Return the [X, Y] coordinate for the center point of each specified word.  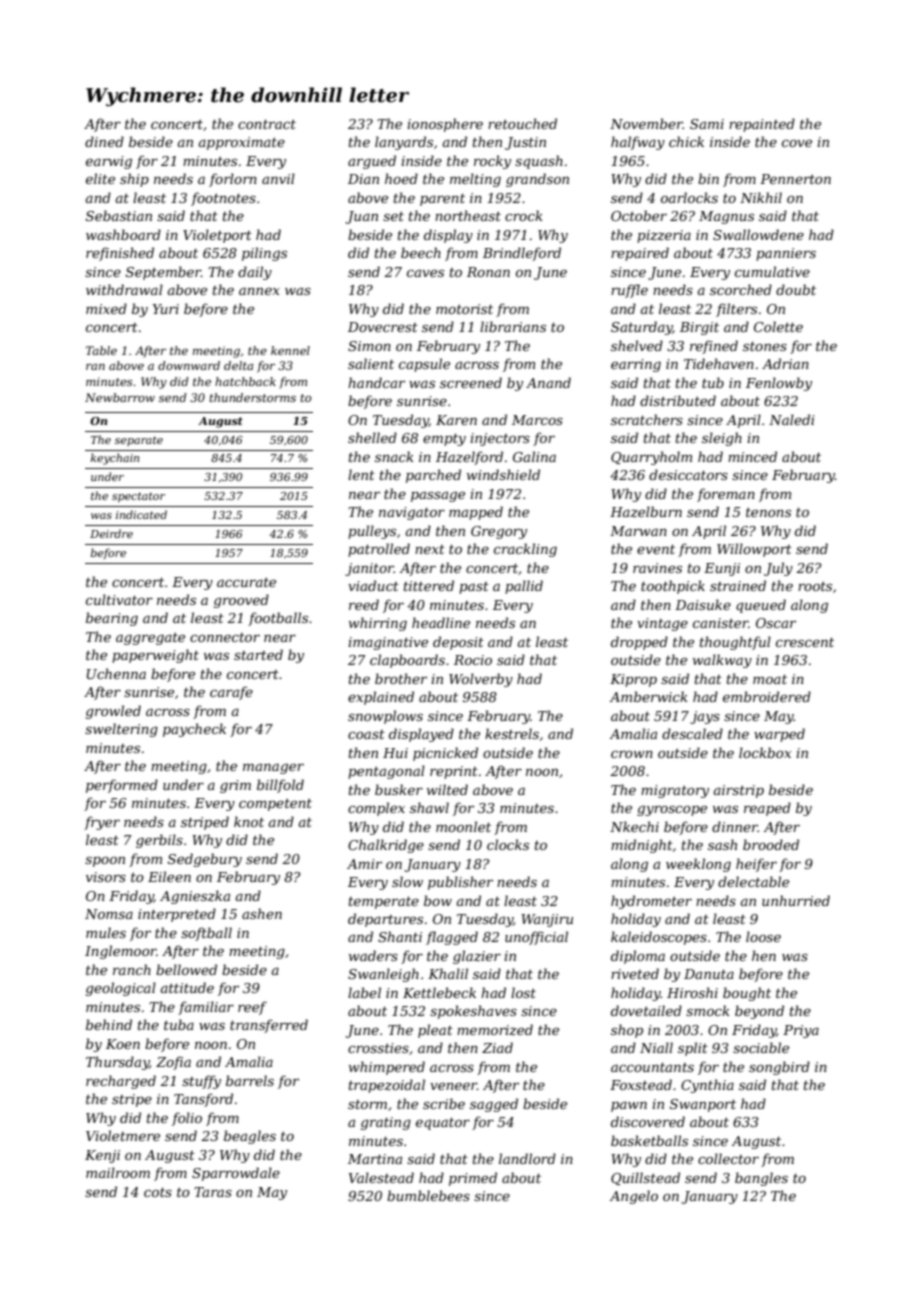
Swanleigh [383, 975]
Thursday [117, 1063]
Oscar [776, 623]
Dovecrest [383, 327]
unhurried [796, 900]
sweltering [121, 730]
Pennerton [795, 179]
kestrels [512, 733]
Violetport [217, 236]
